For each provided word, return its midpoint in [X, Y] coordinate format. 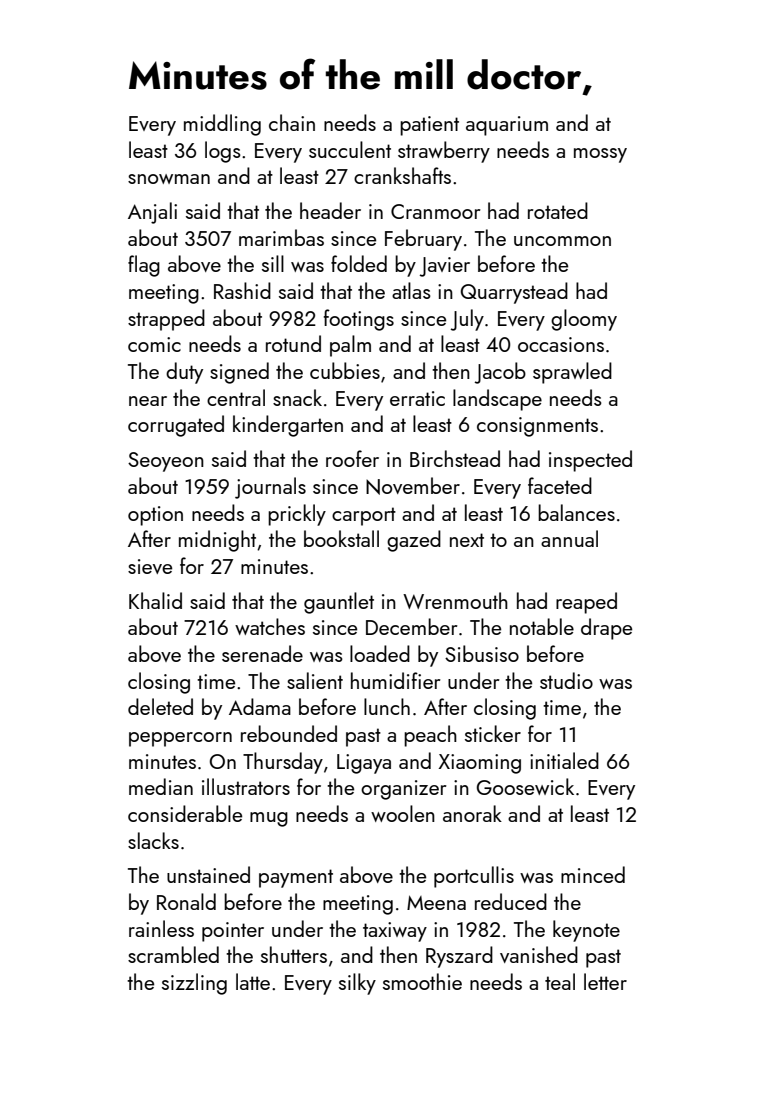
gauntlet [339, 603]
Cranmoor [435, 211]
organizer [403, 790]
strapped [166, 320]
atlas [411, 290]
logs [223, 152]
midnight [217, 541]
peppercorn [180, 739]
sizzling [194, 984]
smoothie [422, 981]
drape [606, 629]
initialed [564, 760]
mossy [600, 155]
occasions [561, 344]
